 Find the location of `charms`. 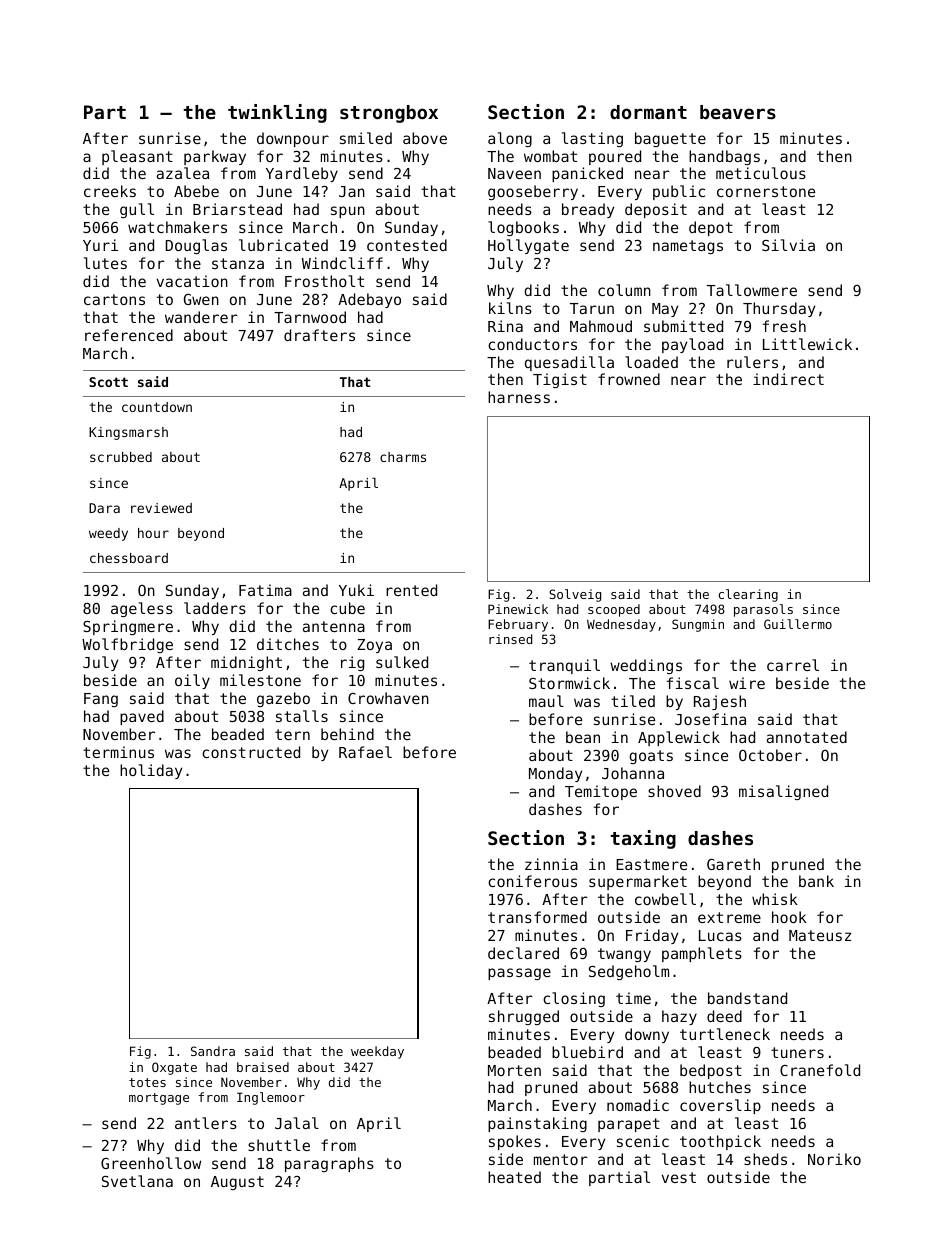

charms is located at coordinates (403, 457).
